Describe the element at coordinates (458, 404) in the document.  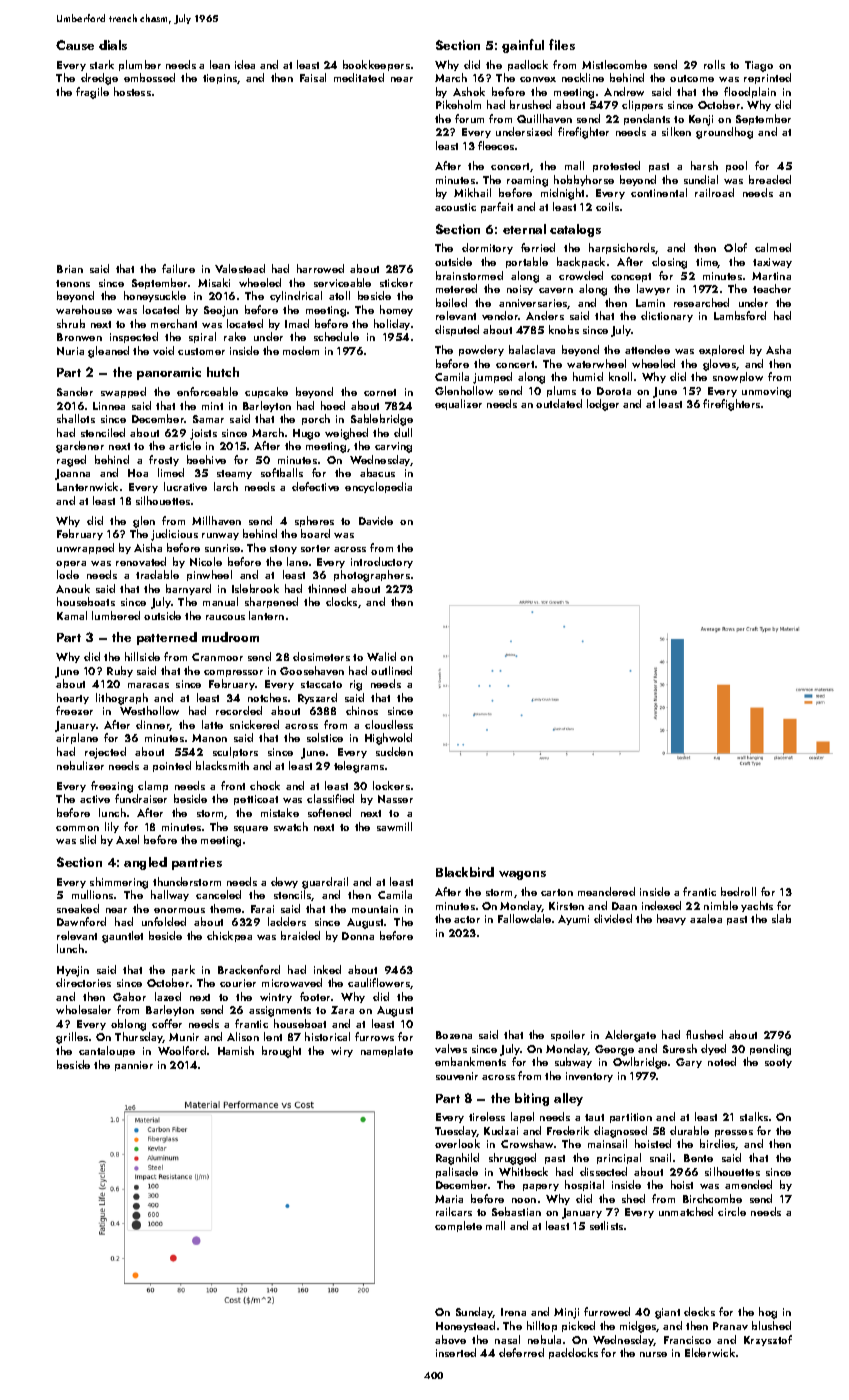
I see `equalizer` at that location.
